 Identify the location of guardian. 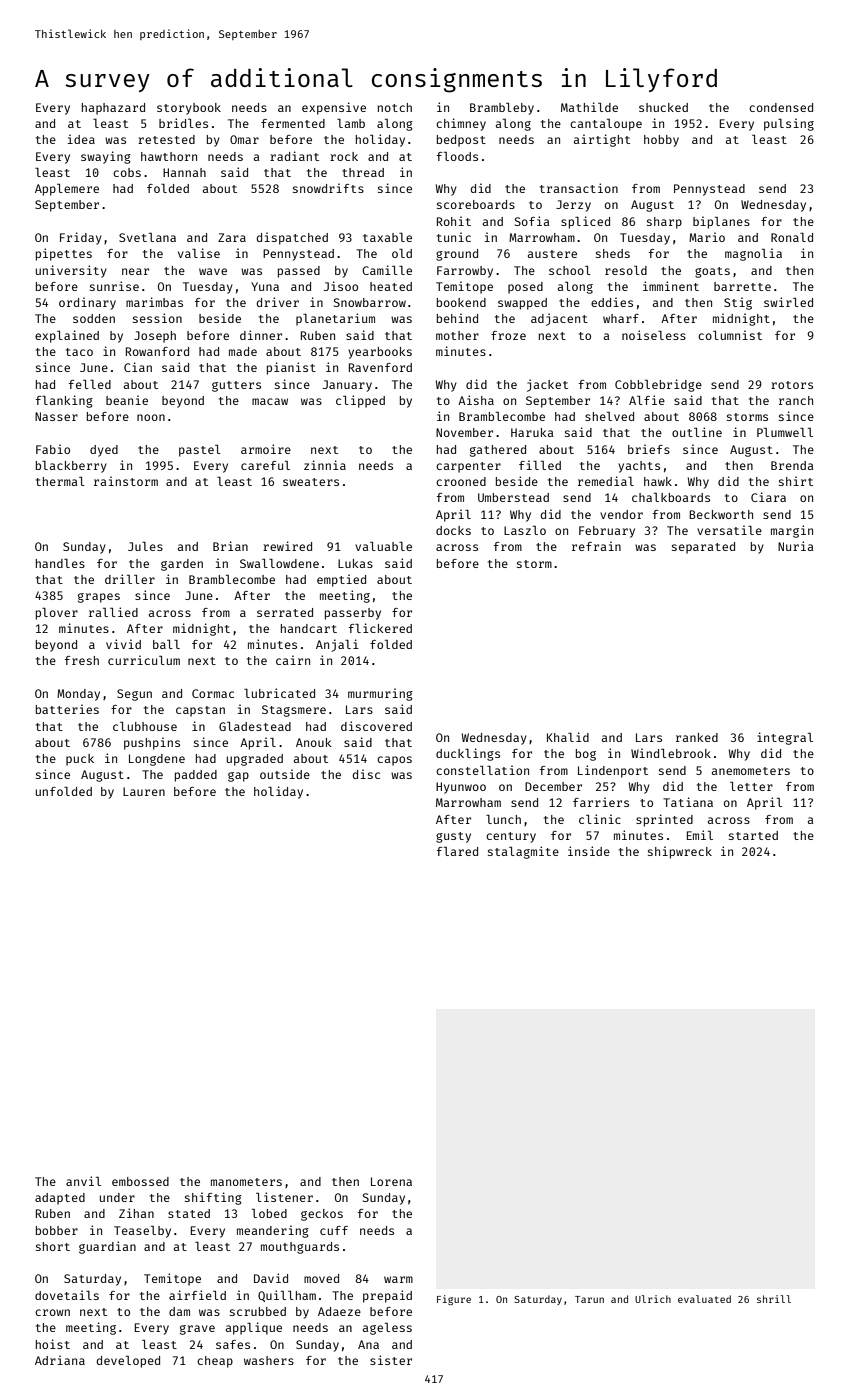
(107, 1247).
